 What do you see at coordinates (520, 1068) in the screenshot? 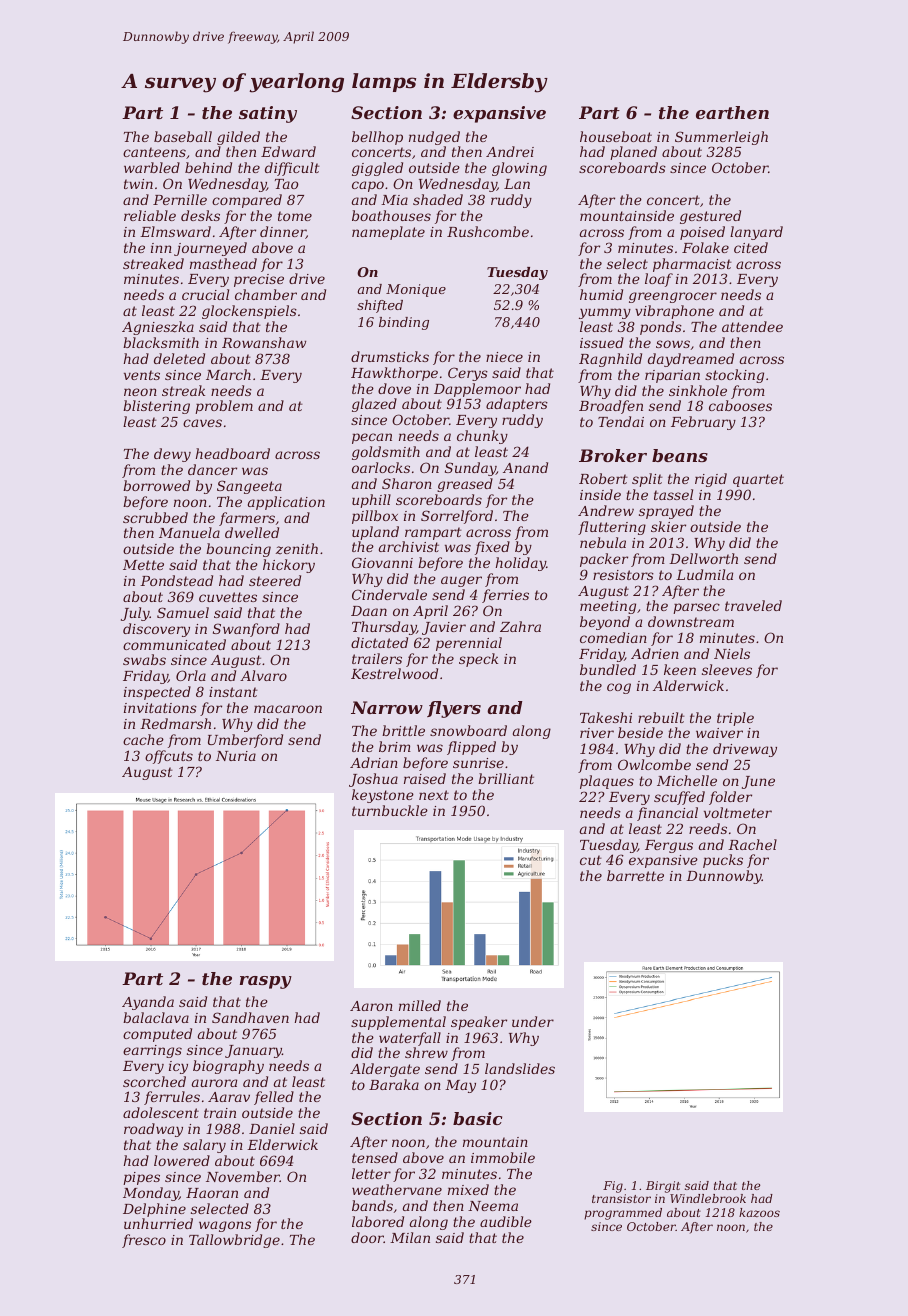
I see `landslides` at bounding box center [520, 1068].
